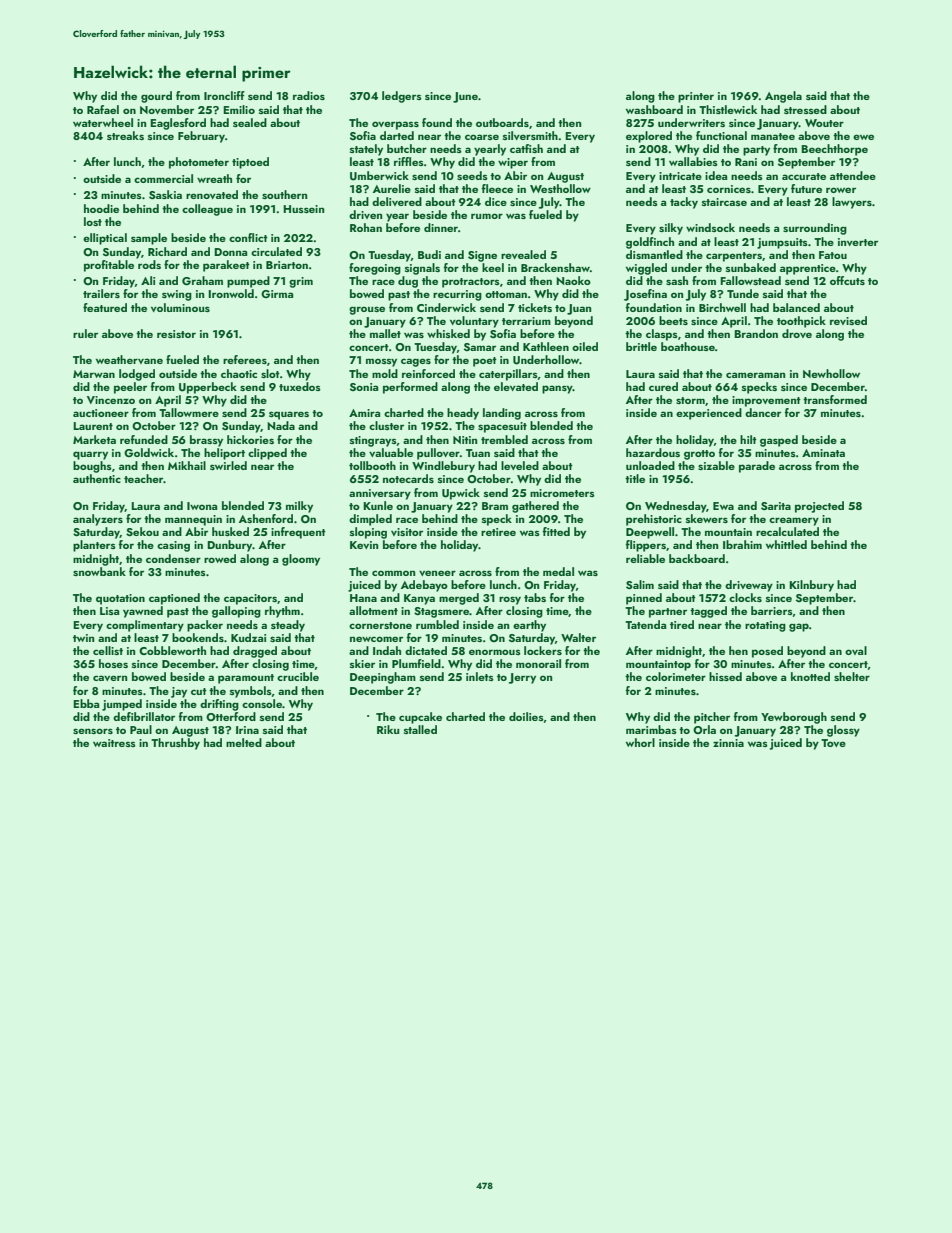 Image resolution: width=952 pixels, height=1233 pixels. I want to click on gourd, so click(156, 97).
